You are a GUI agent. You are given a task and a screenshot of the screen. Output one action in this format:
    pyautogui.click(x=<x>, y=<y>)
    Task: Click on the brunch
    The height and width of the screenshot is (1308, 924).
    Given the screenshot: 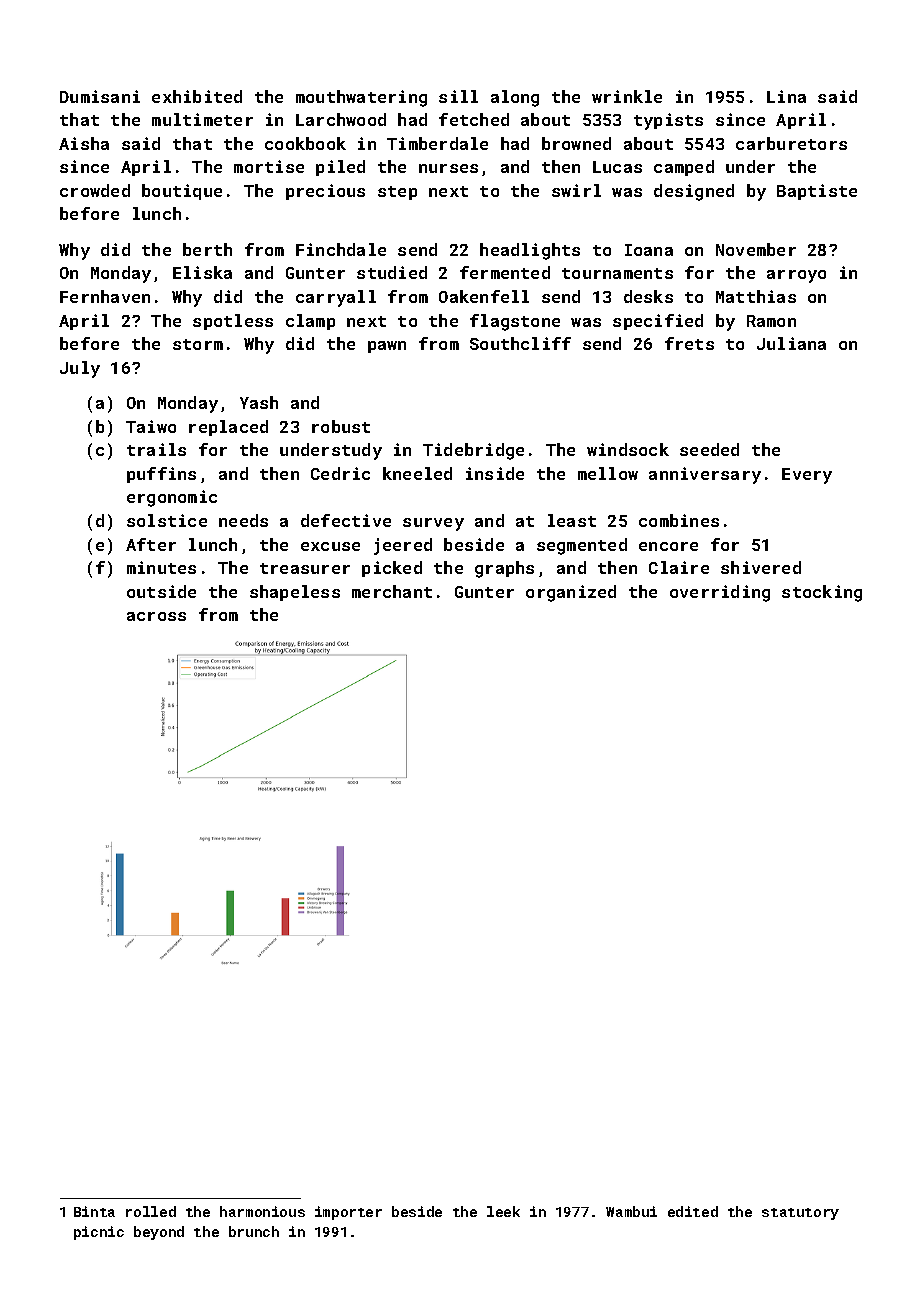 What is the action you would take?
    pyautogui.click(x=254, y=1231)
